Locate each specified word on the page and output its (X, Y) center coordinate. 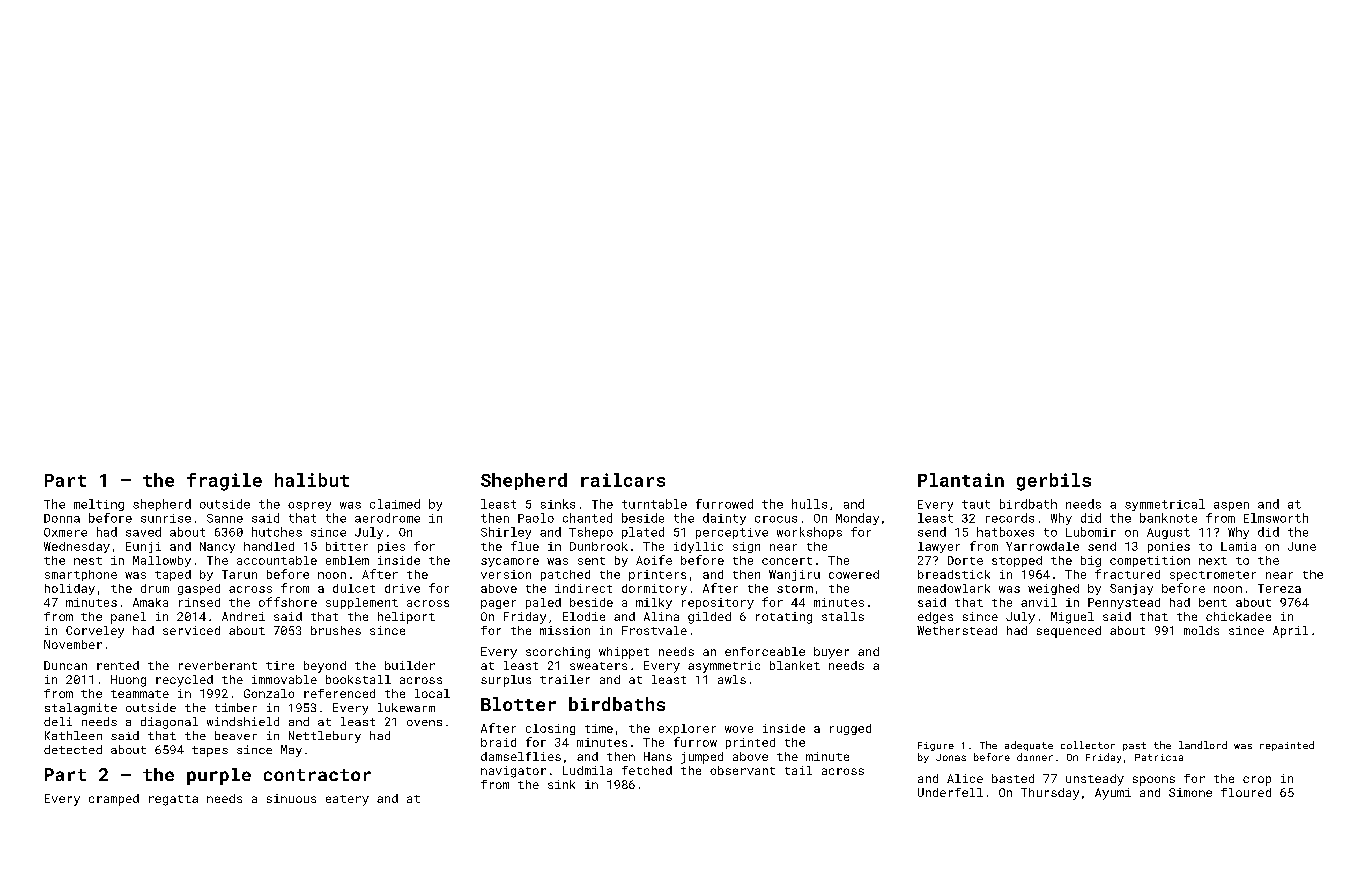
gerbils (1054, 482)
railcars (623, 480)
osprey (309, 506)
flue (525, 546)
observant (742, 770)
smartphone (81, 575)
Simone (1190, 792)
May (291, 751)
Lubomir (1091, 532)
